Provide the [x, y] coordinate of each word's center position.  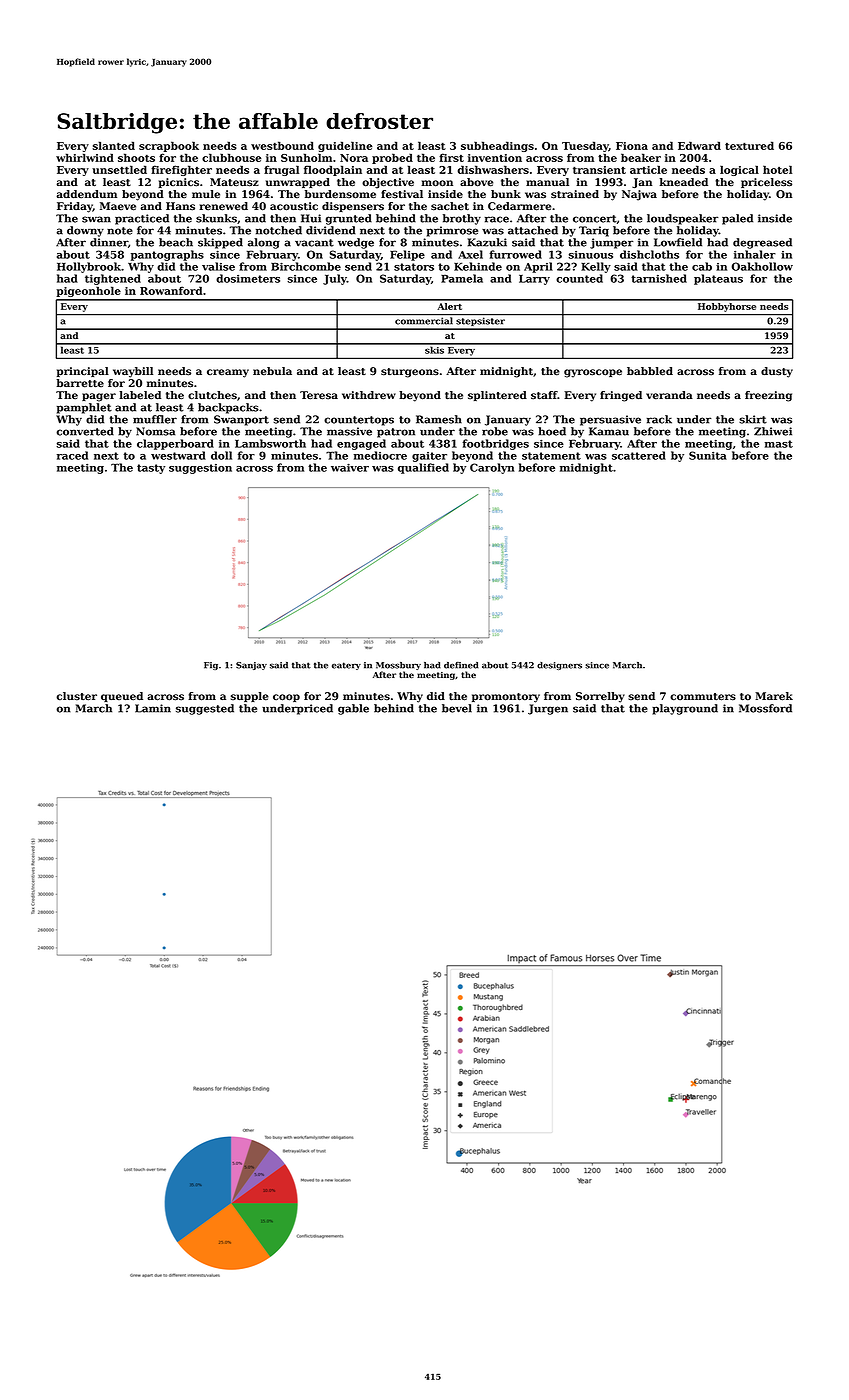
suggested [205, 709]
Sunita [708, 455]
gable [353, 709]
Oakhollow [762, 266]
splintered [497, 396]
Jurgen [548, 709]
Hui [311, 218]
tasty [151, 469]
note [120, 231]
